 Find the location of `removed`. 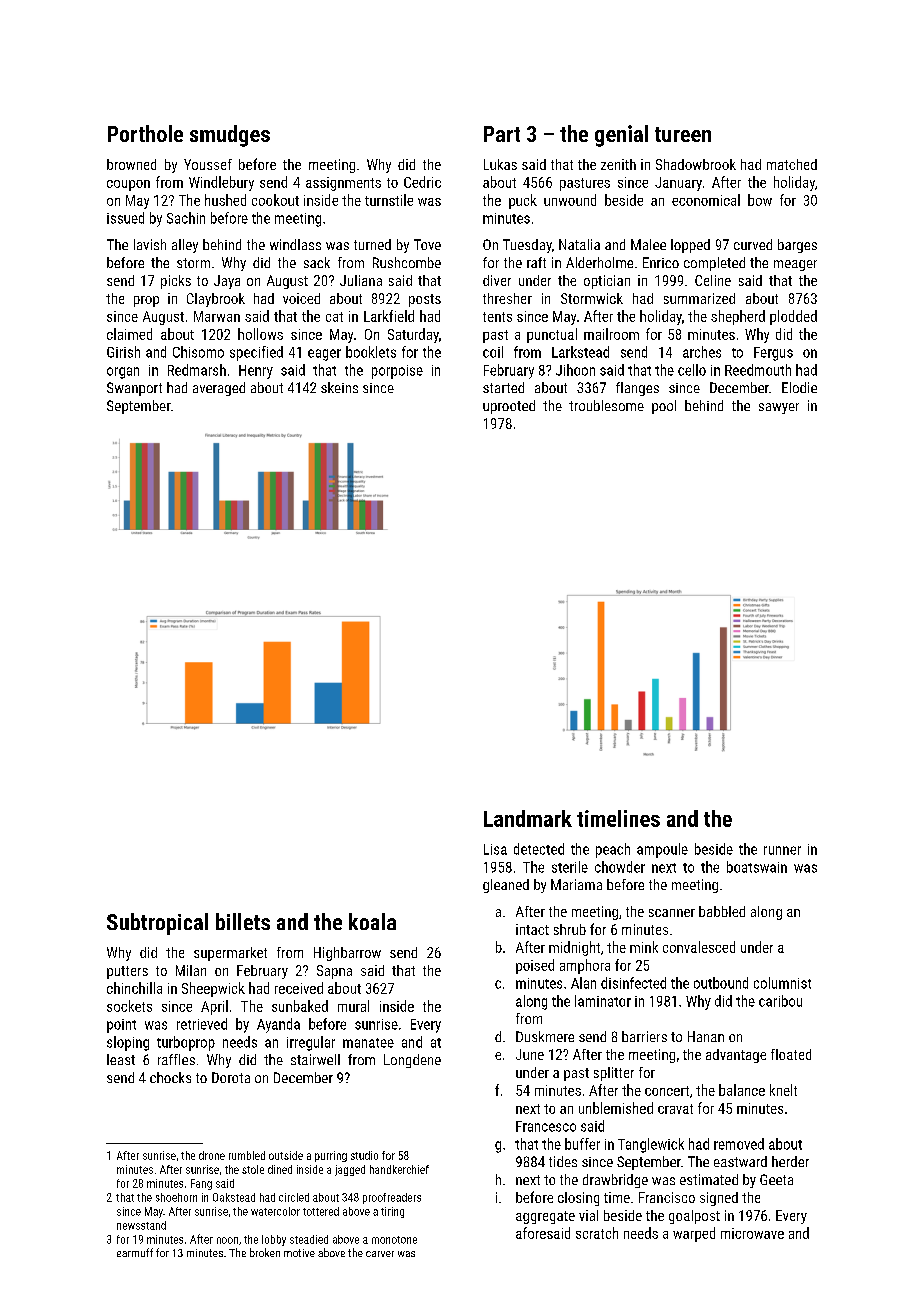

removed is located at coordinates (739, 1144).
